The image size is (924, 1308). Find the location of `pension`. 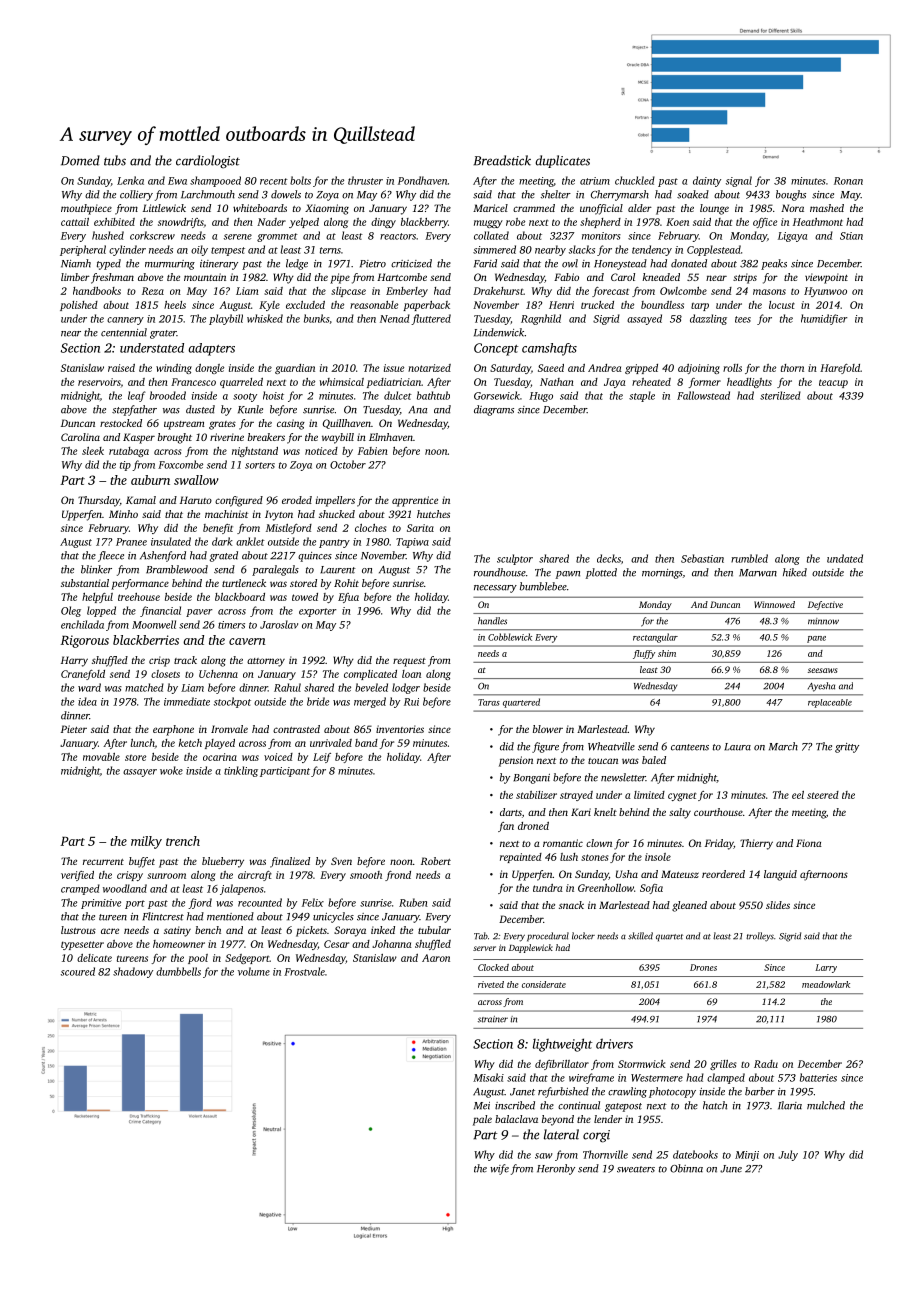

pension is located at coordinates (516, 761).
